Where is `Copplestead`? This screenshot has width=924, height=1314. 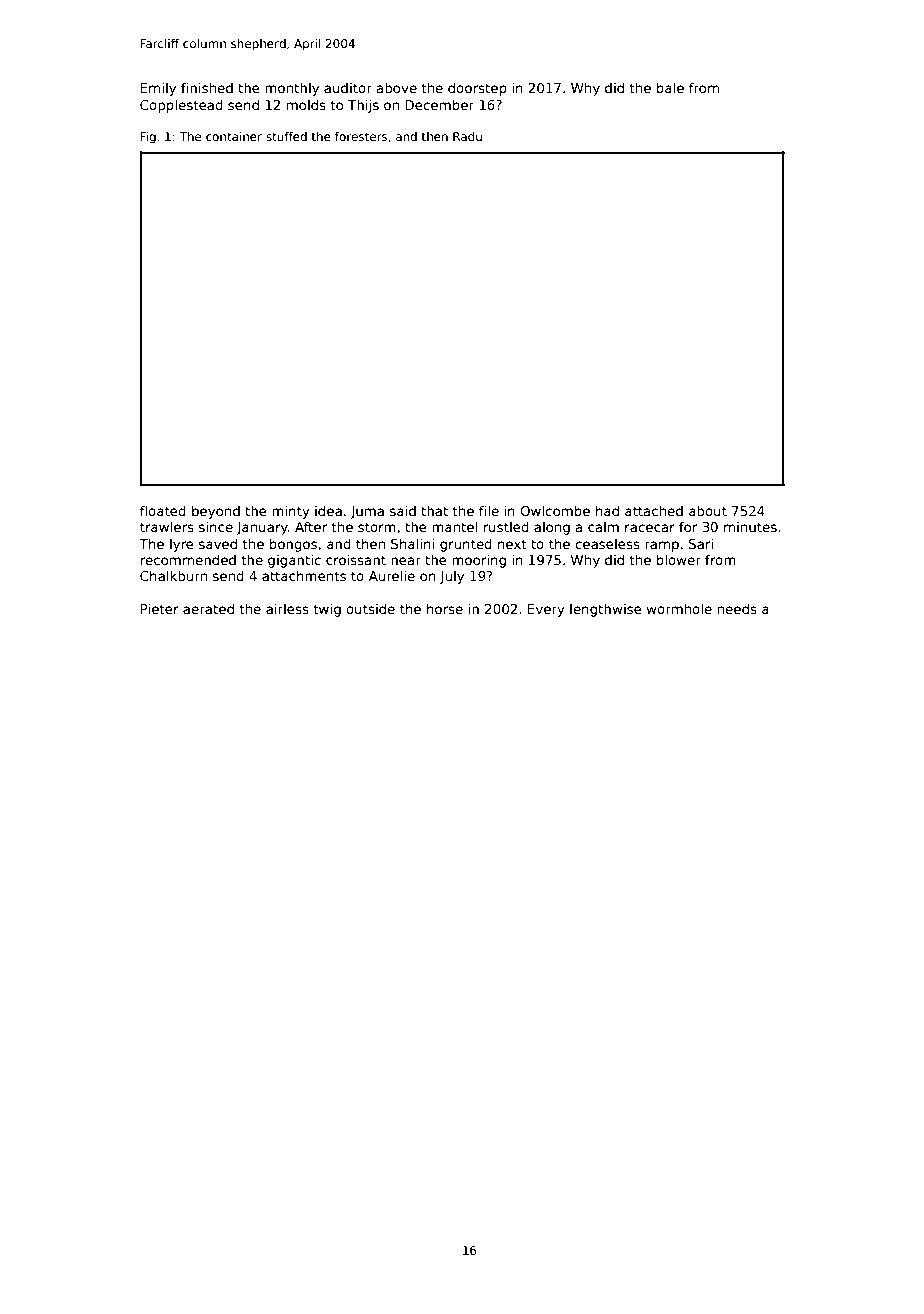
Copplestead is located at coordinates (181, 106).
